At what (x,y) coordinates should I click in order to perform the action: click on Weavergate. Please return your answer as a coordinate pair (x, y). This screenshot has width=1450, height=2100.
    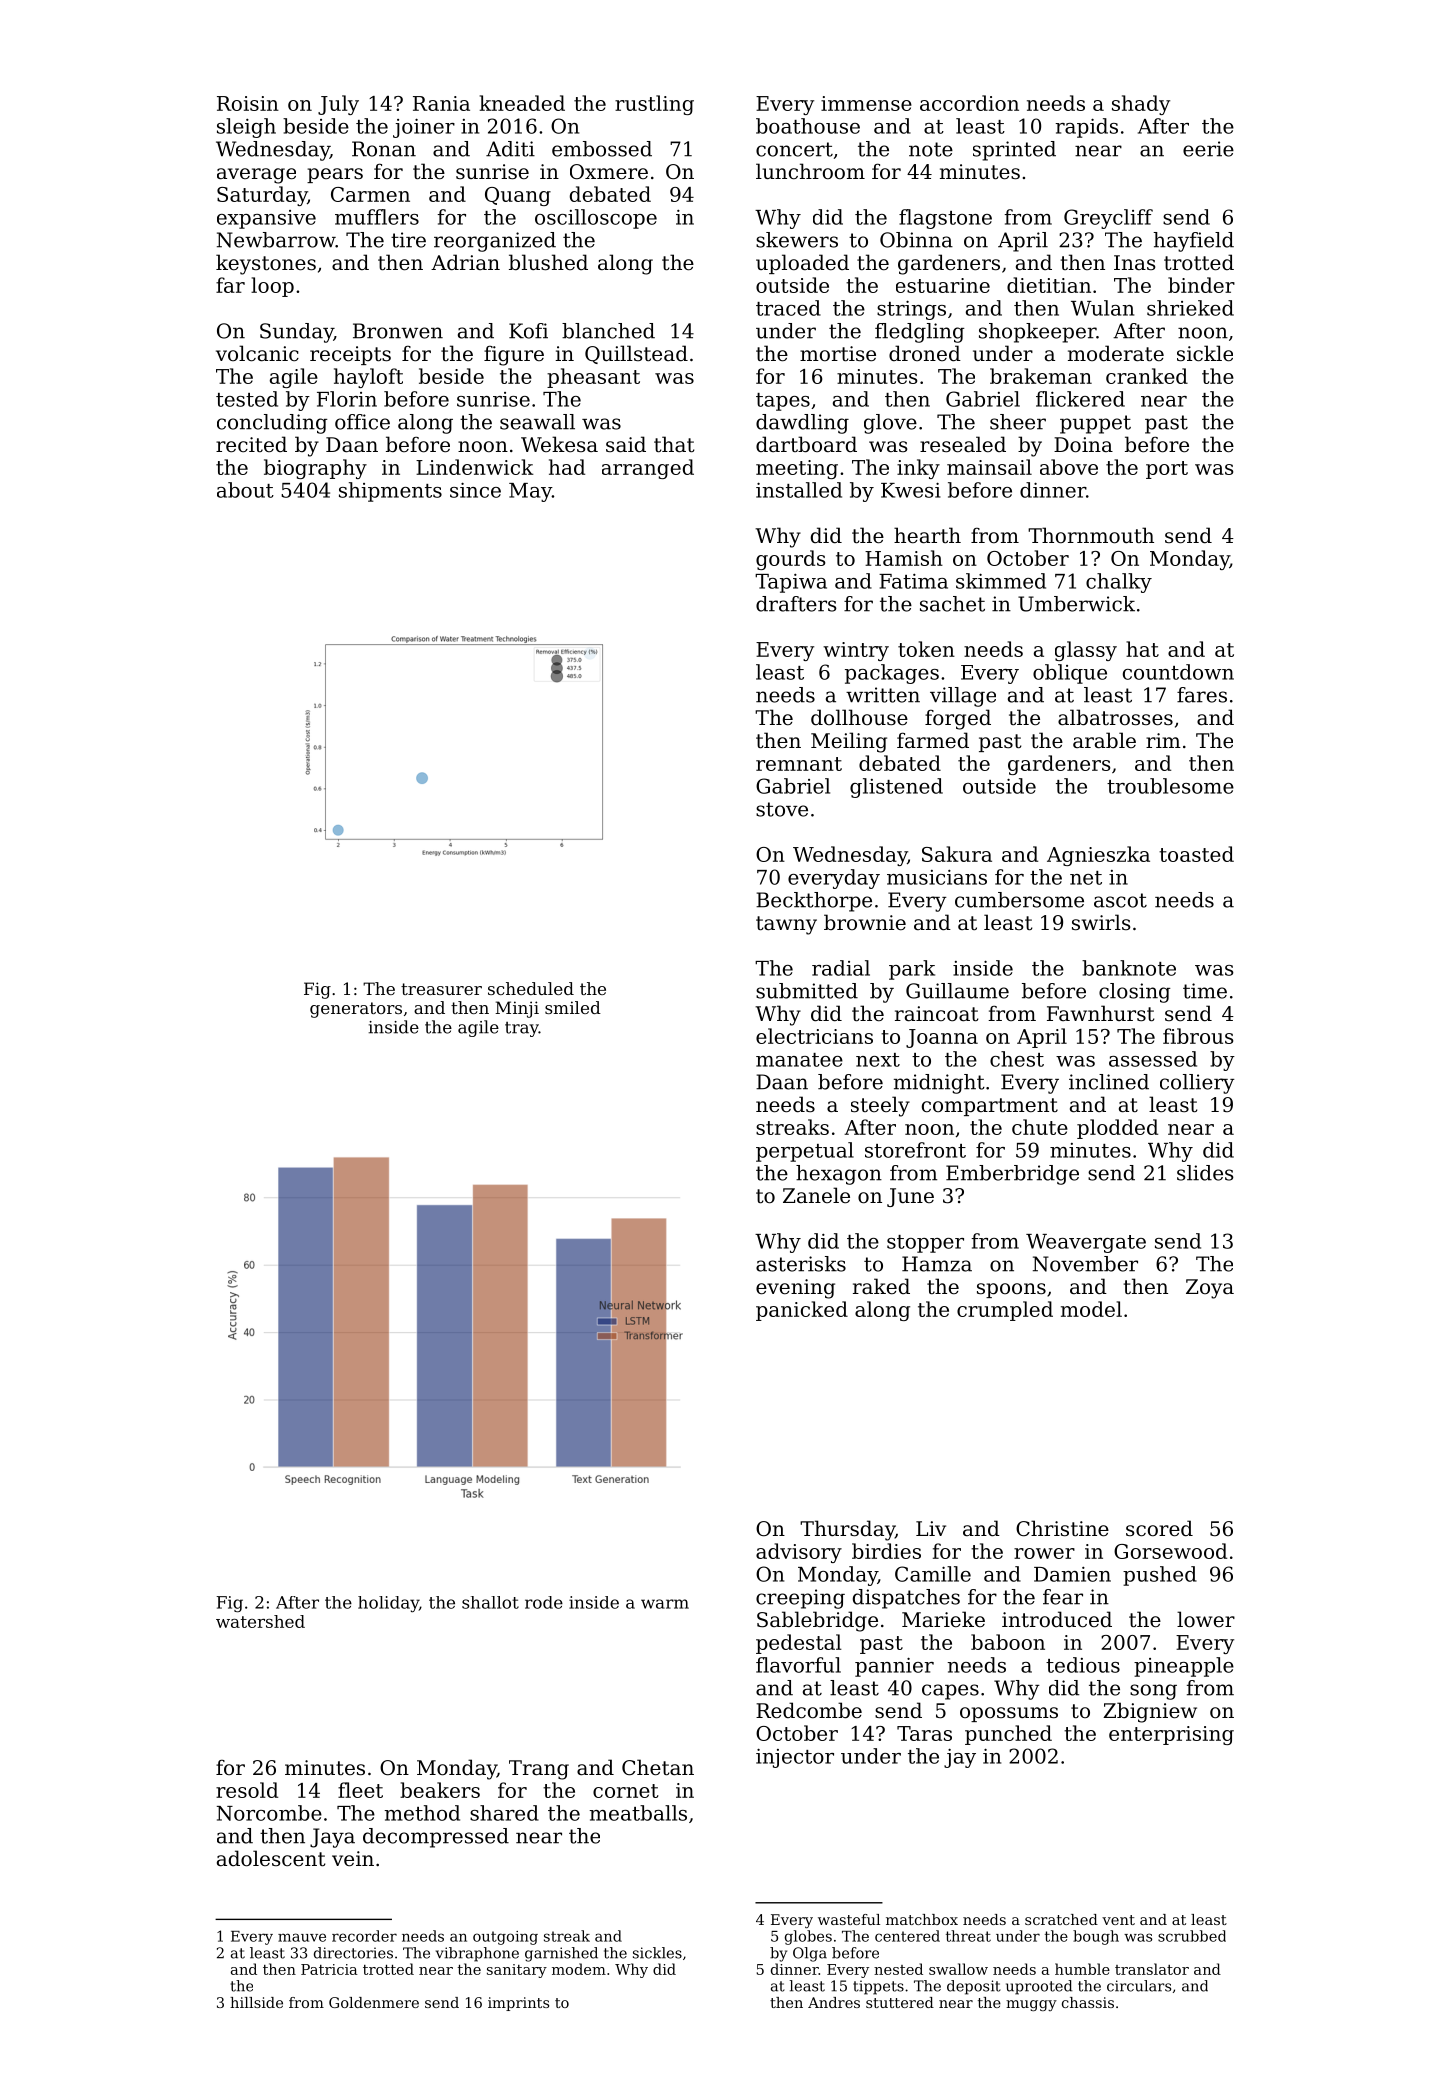
    Looking at the image, I should click on (1086, 1243).
